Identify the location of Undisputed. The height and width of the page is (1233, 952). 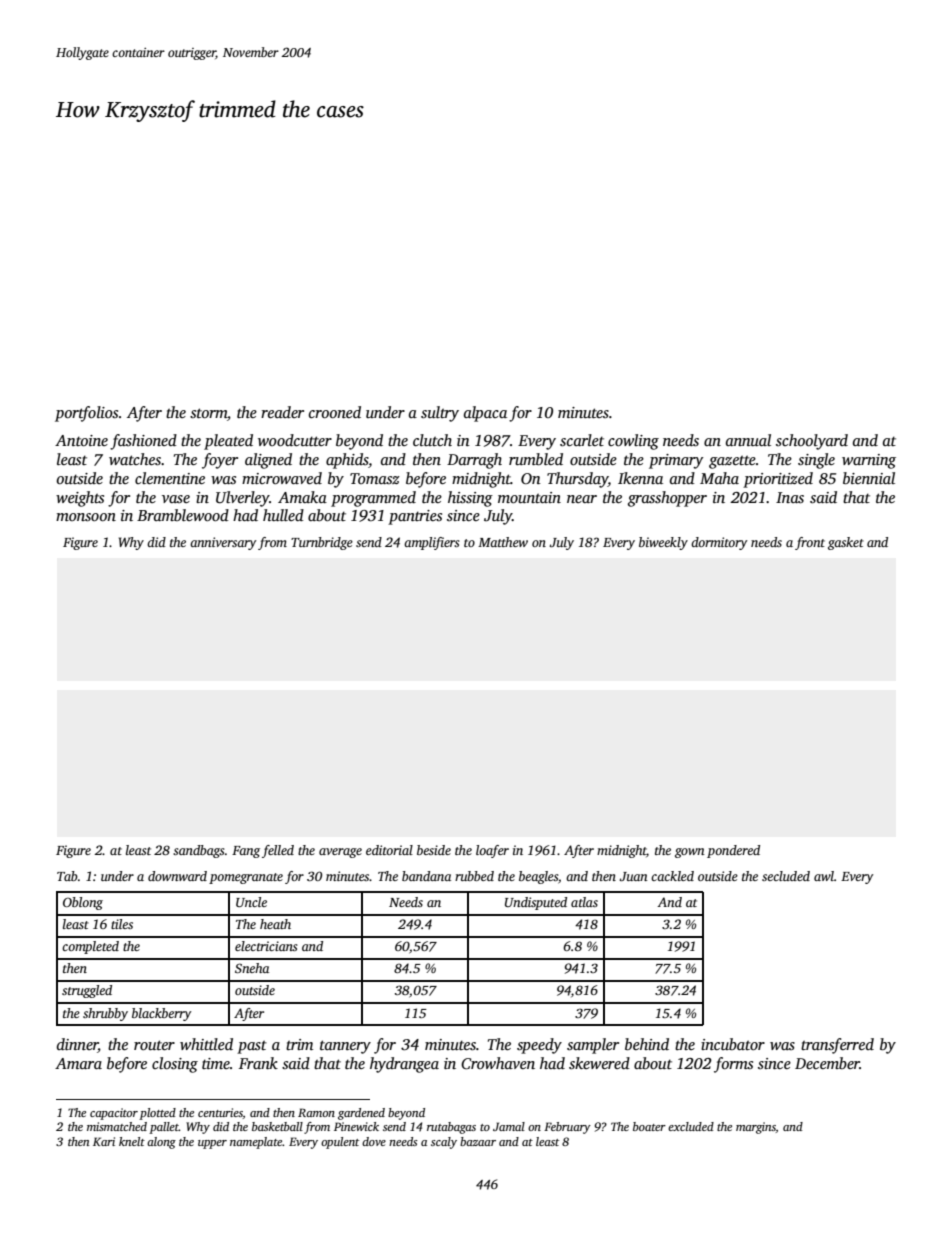
(536, 903).
